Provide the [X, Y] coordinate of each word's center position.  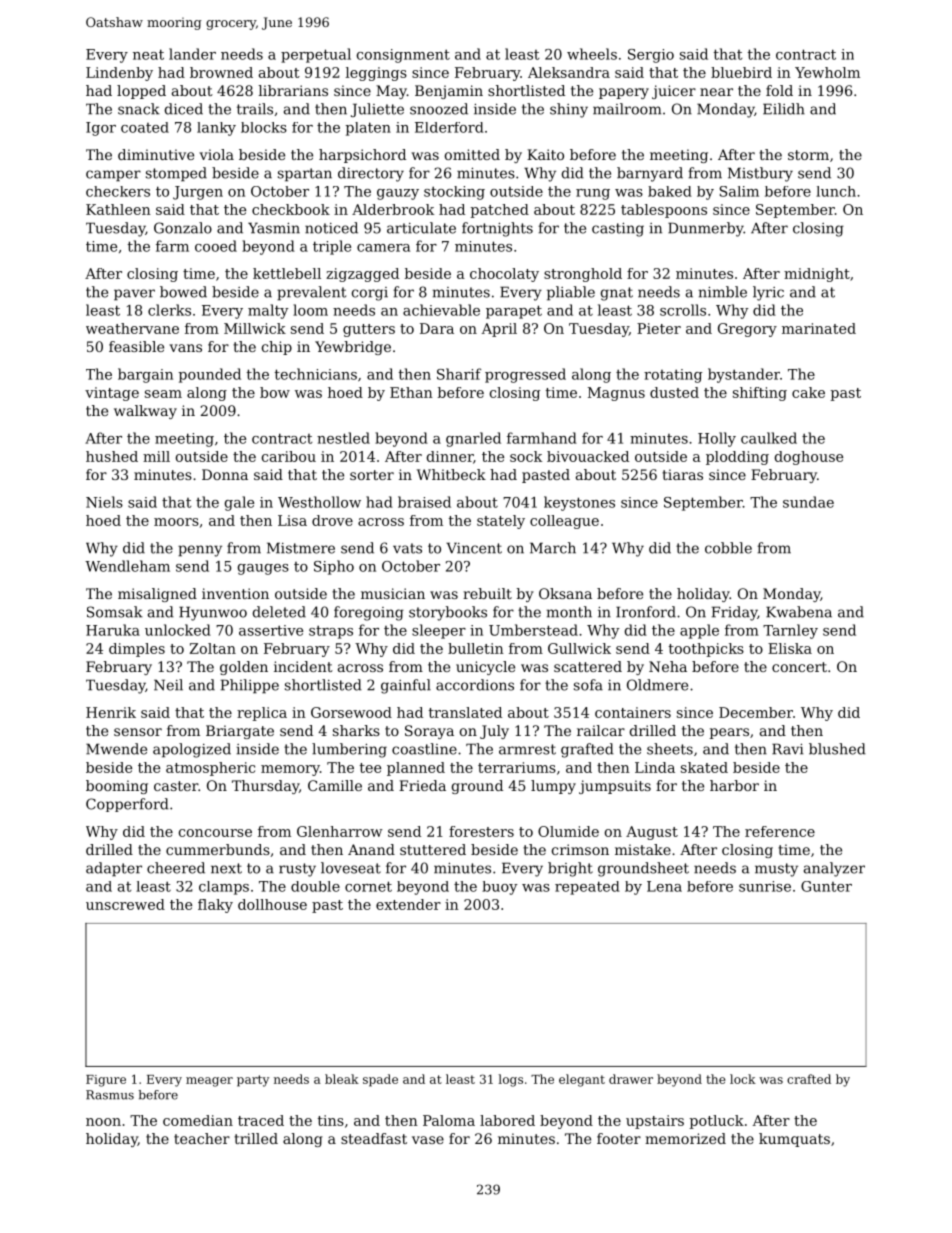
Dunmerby [706, 229]
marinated [819, 328]
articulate [421, 228]
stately [501, 522]
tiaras [682, 474]
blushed [837, 749]
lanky [216, 129]
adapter [114, 869]
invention [235, 593]
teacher [202, 1138]
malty [268, 311]
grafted [587, 750]
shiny [569, 110]
